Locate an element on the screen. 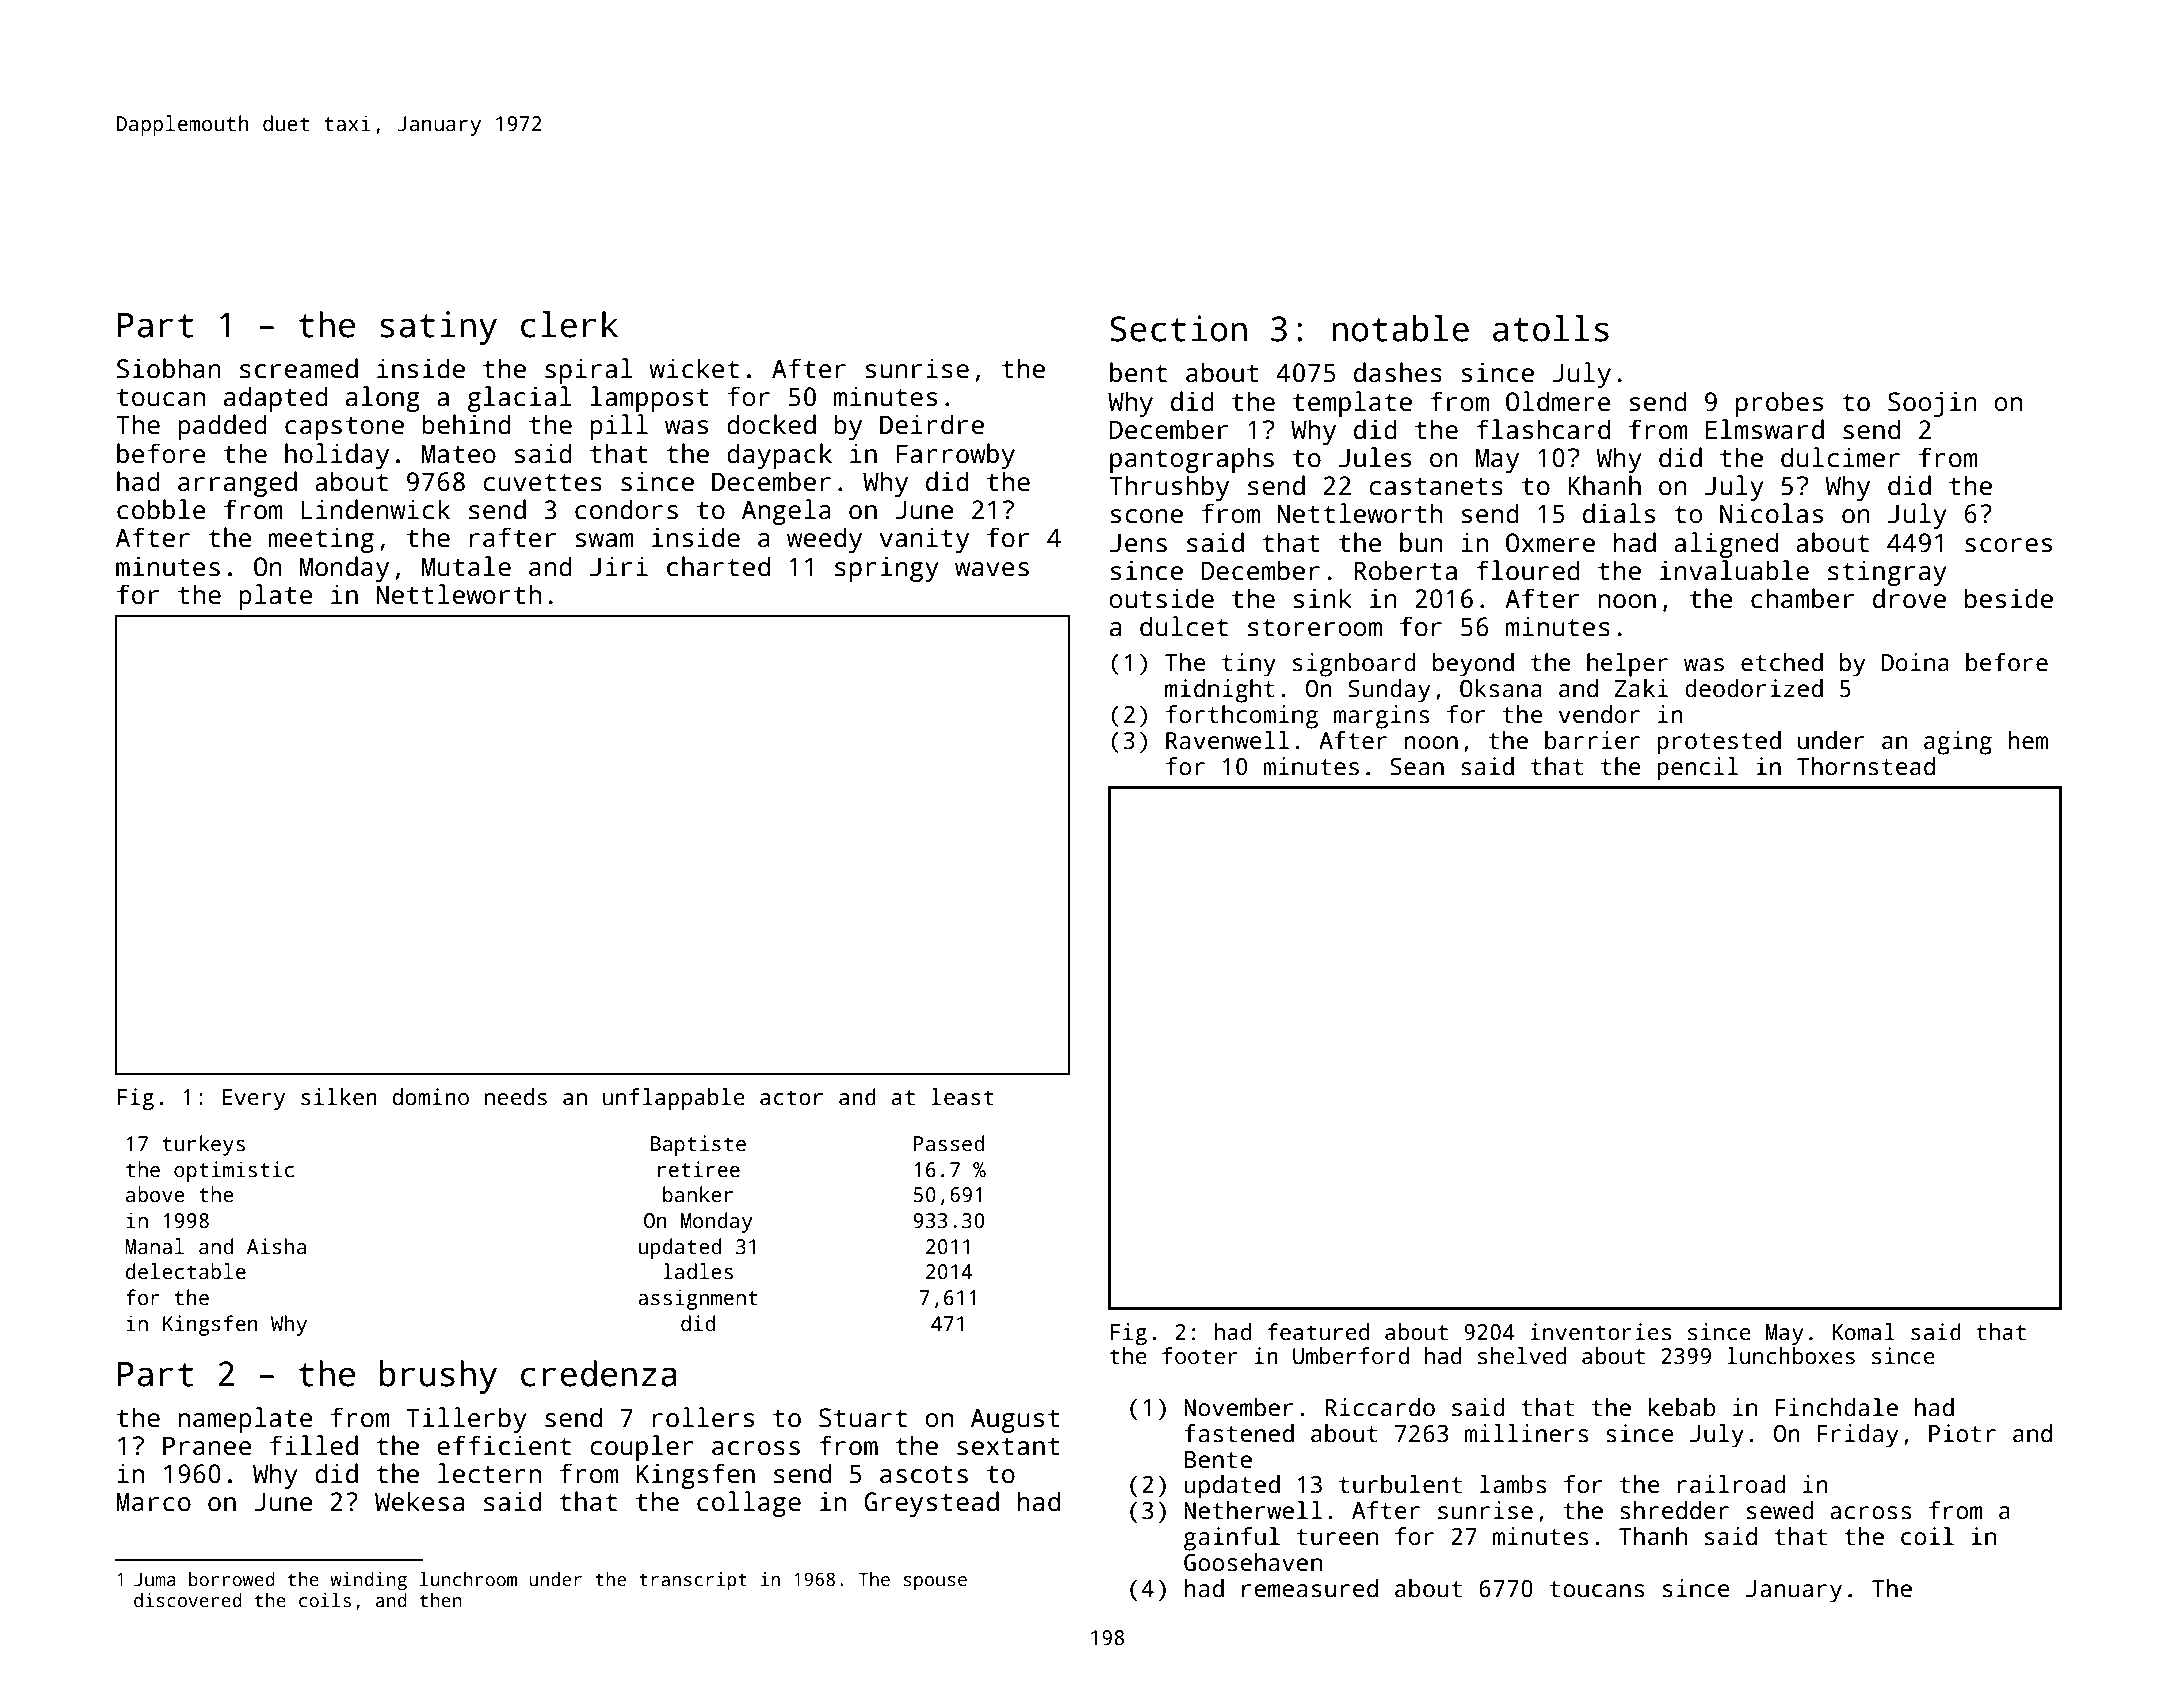 This screenshot has height=1683, width=2178. actor is located at coordinates (791, 1098).
